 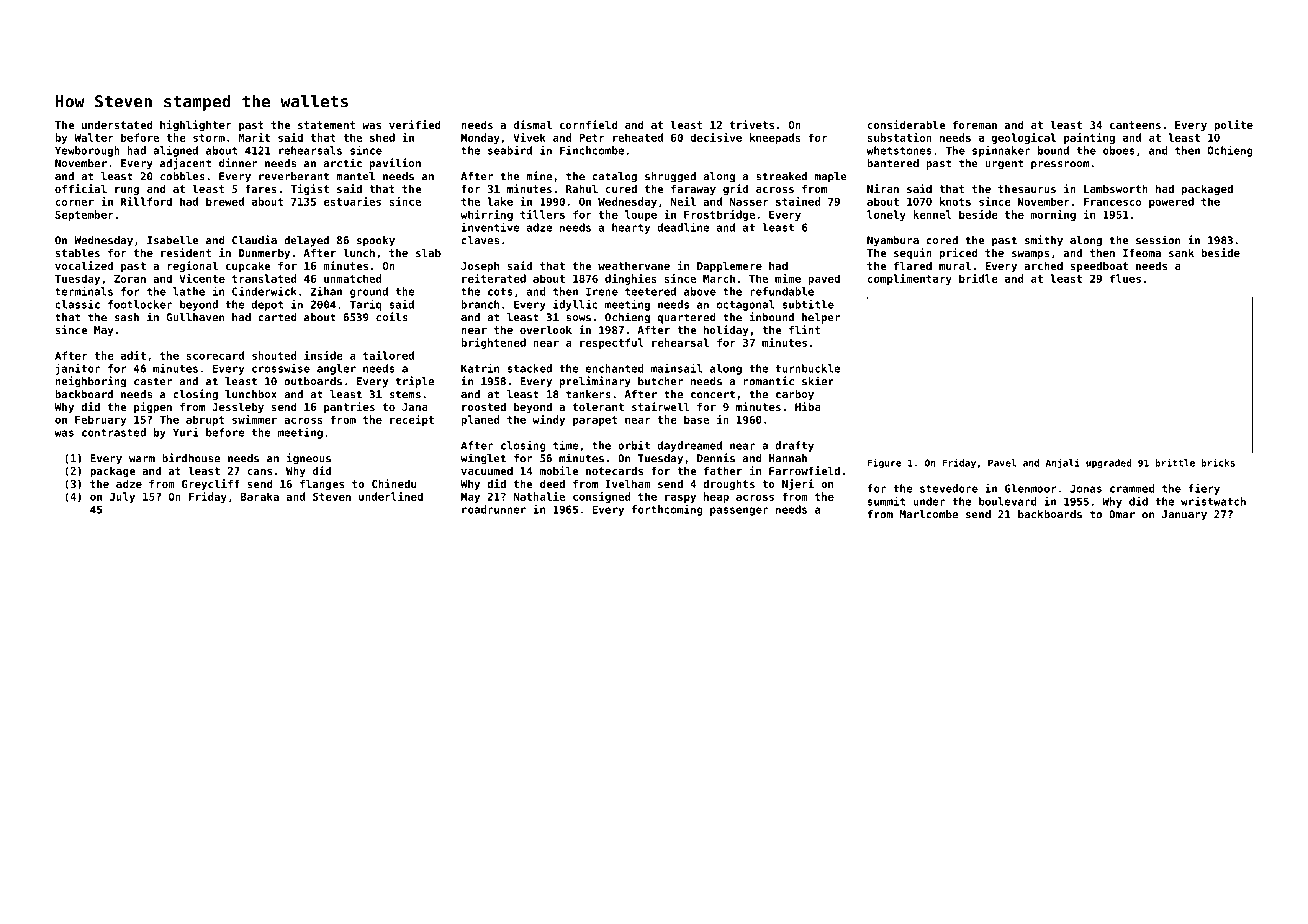 What do you see at coordinates (94, 137) in the page?
I see `Walter` at bounding box center [94, 137].
